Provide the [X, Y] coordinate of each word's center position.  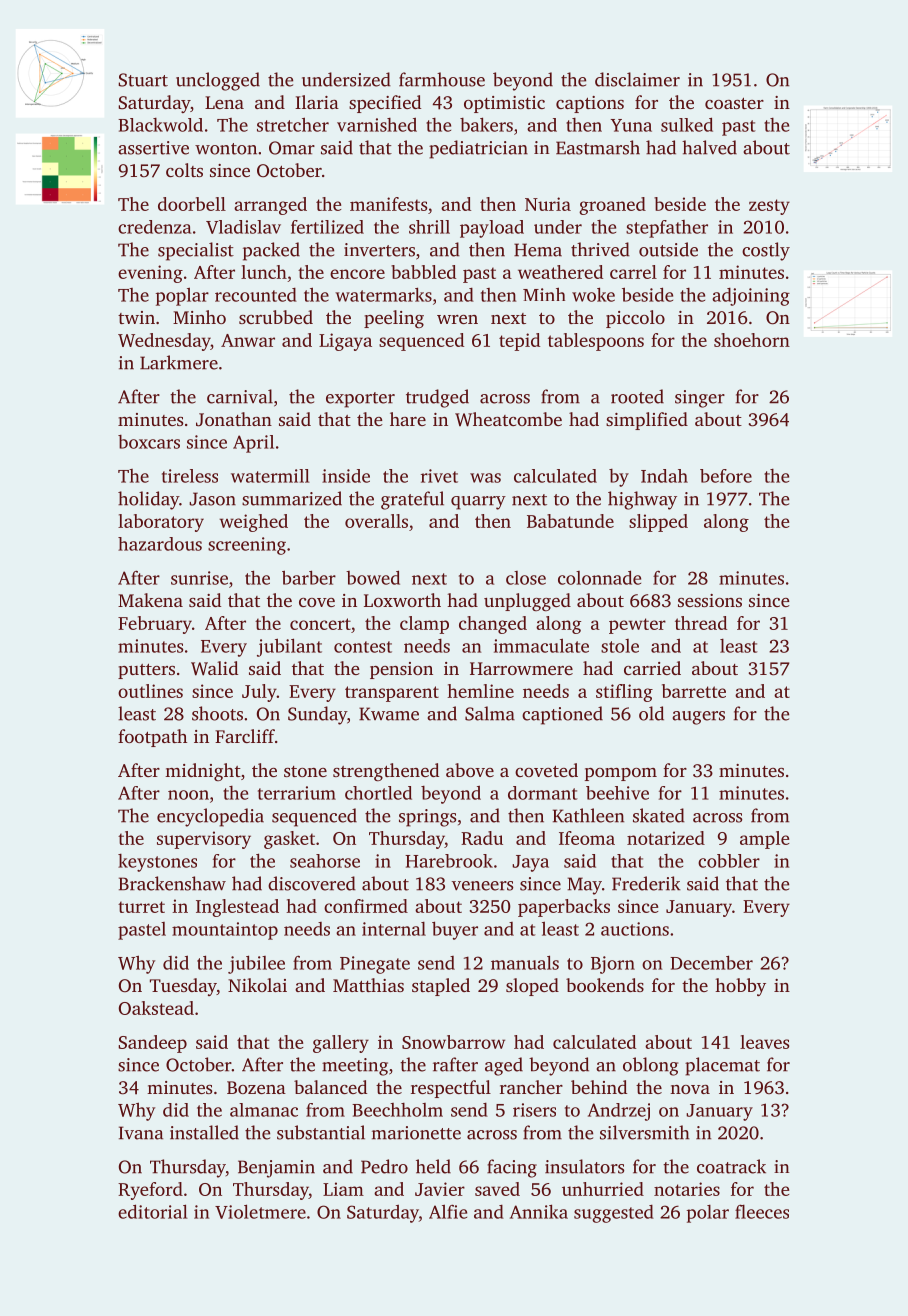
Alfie [448, 1211]
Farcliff [245, 736]
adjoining [751, 297]
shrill [429, 227]
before [726, 476]
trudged [437, 398]
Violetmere [260, 1211]
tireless [190, 476]
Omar [292, 148]
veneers [482, 886]
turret [141, 907]
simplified [647, 421]
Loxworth [402, 600]
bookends [605, 985]
